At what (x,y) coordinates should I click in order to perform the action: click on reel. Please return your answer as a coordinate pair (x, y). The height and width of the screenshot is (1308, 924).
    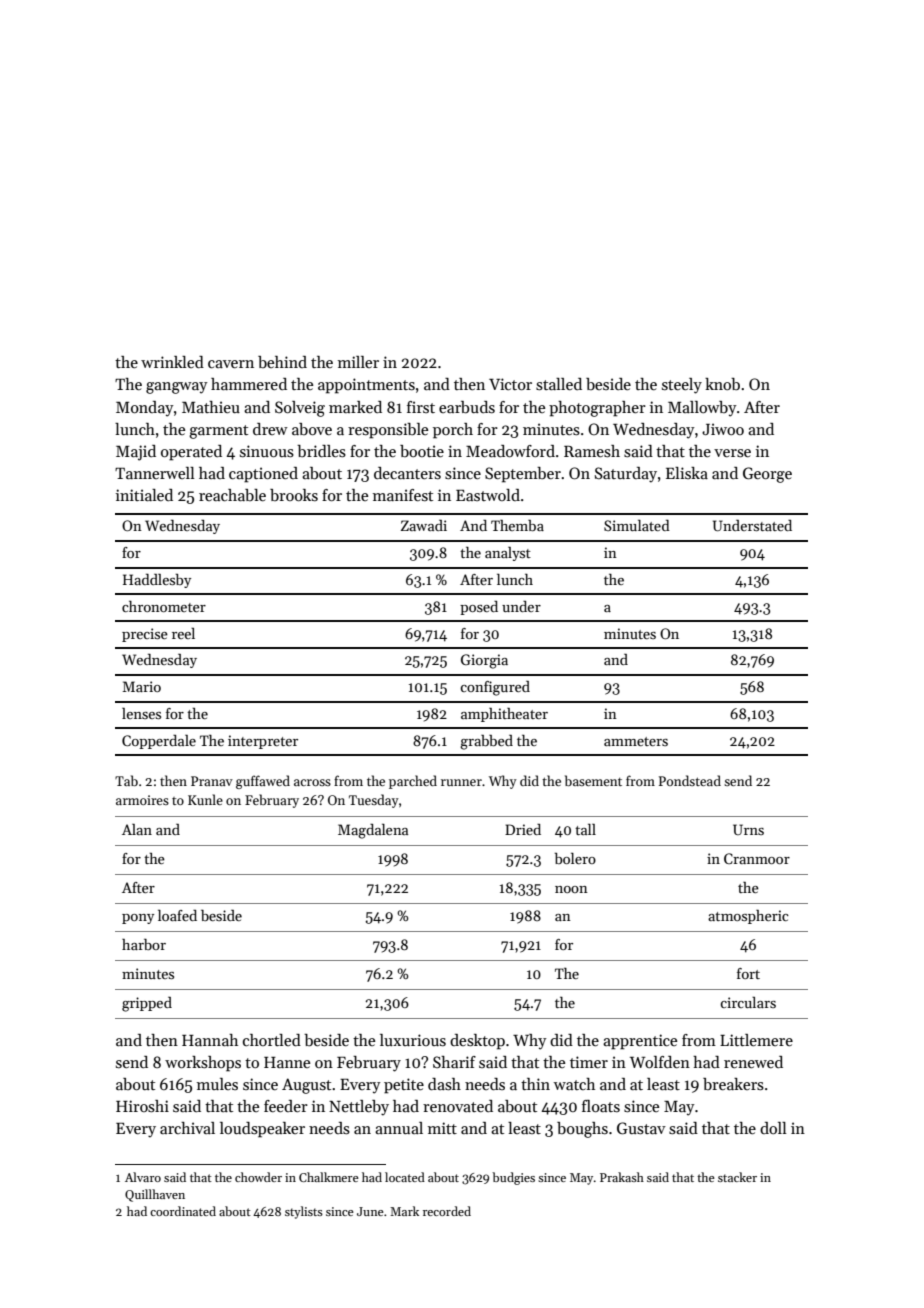
    Looking at the image, I should click on (183, 633).
